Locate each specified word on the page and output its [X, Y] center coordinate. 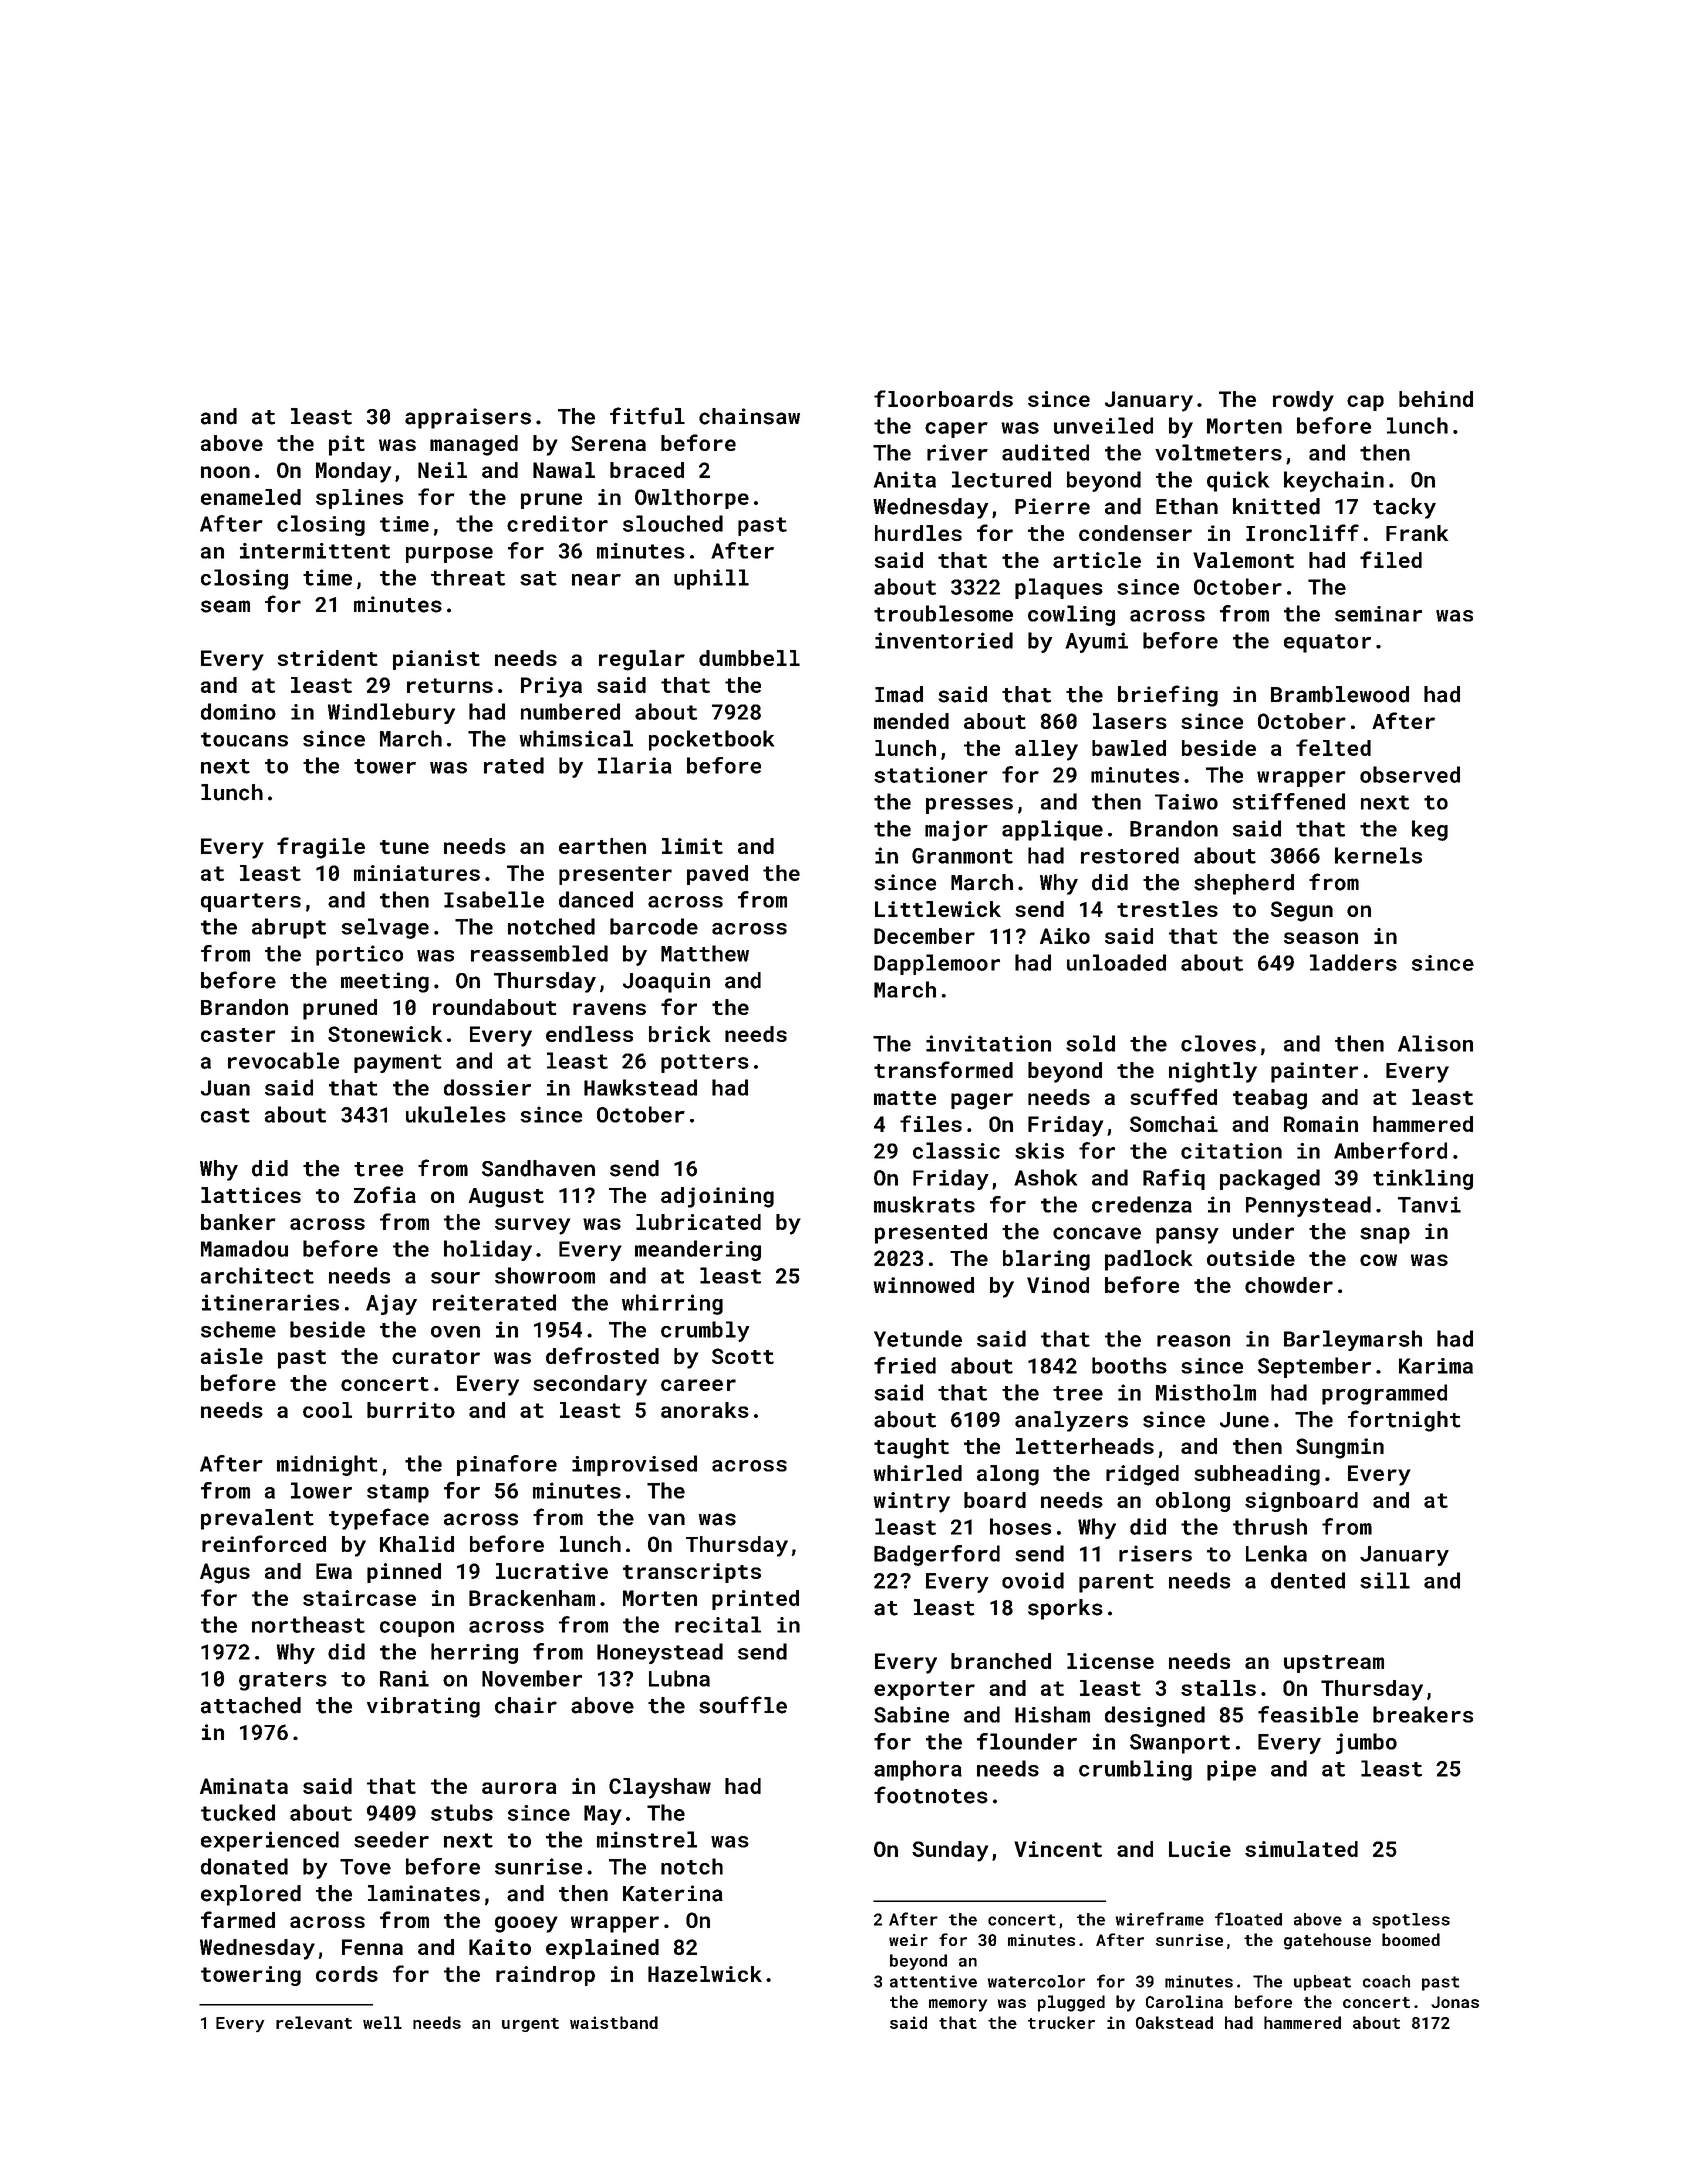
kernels [1378, 855]
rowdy [1303, 401]
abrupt [289, 928]
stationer [931, 775]
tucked [238, 1812]
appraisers [468, 418]
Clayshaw [660, 1788]
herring [474, 1653]
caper [956, 430]
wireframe [1160, 1919]
